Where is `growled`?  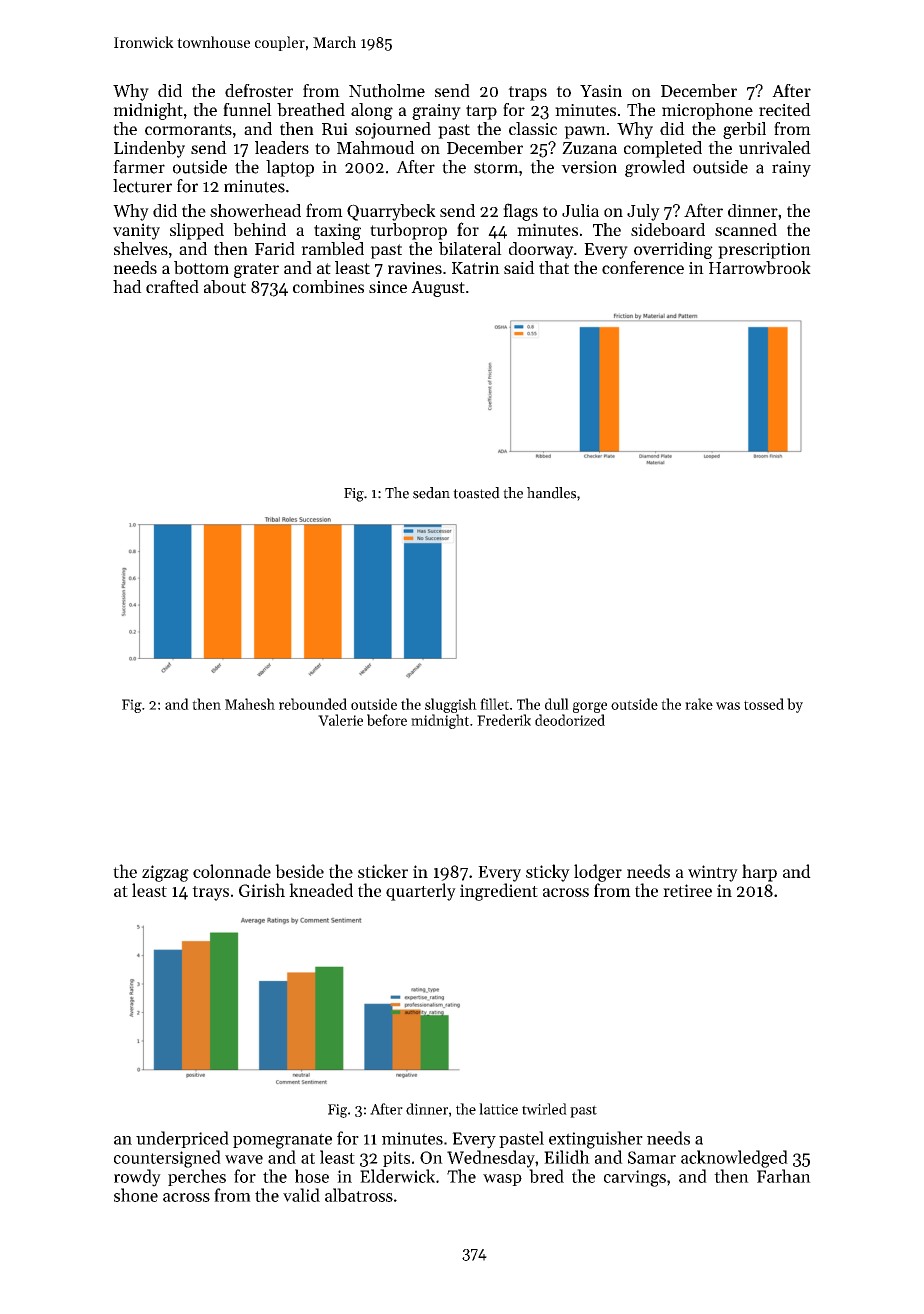 growled is located at coordinates (655, 168).
